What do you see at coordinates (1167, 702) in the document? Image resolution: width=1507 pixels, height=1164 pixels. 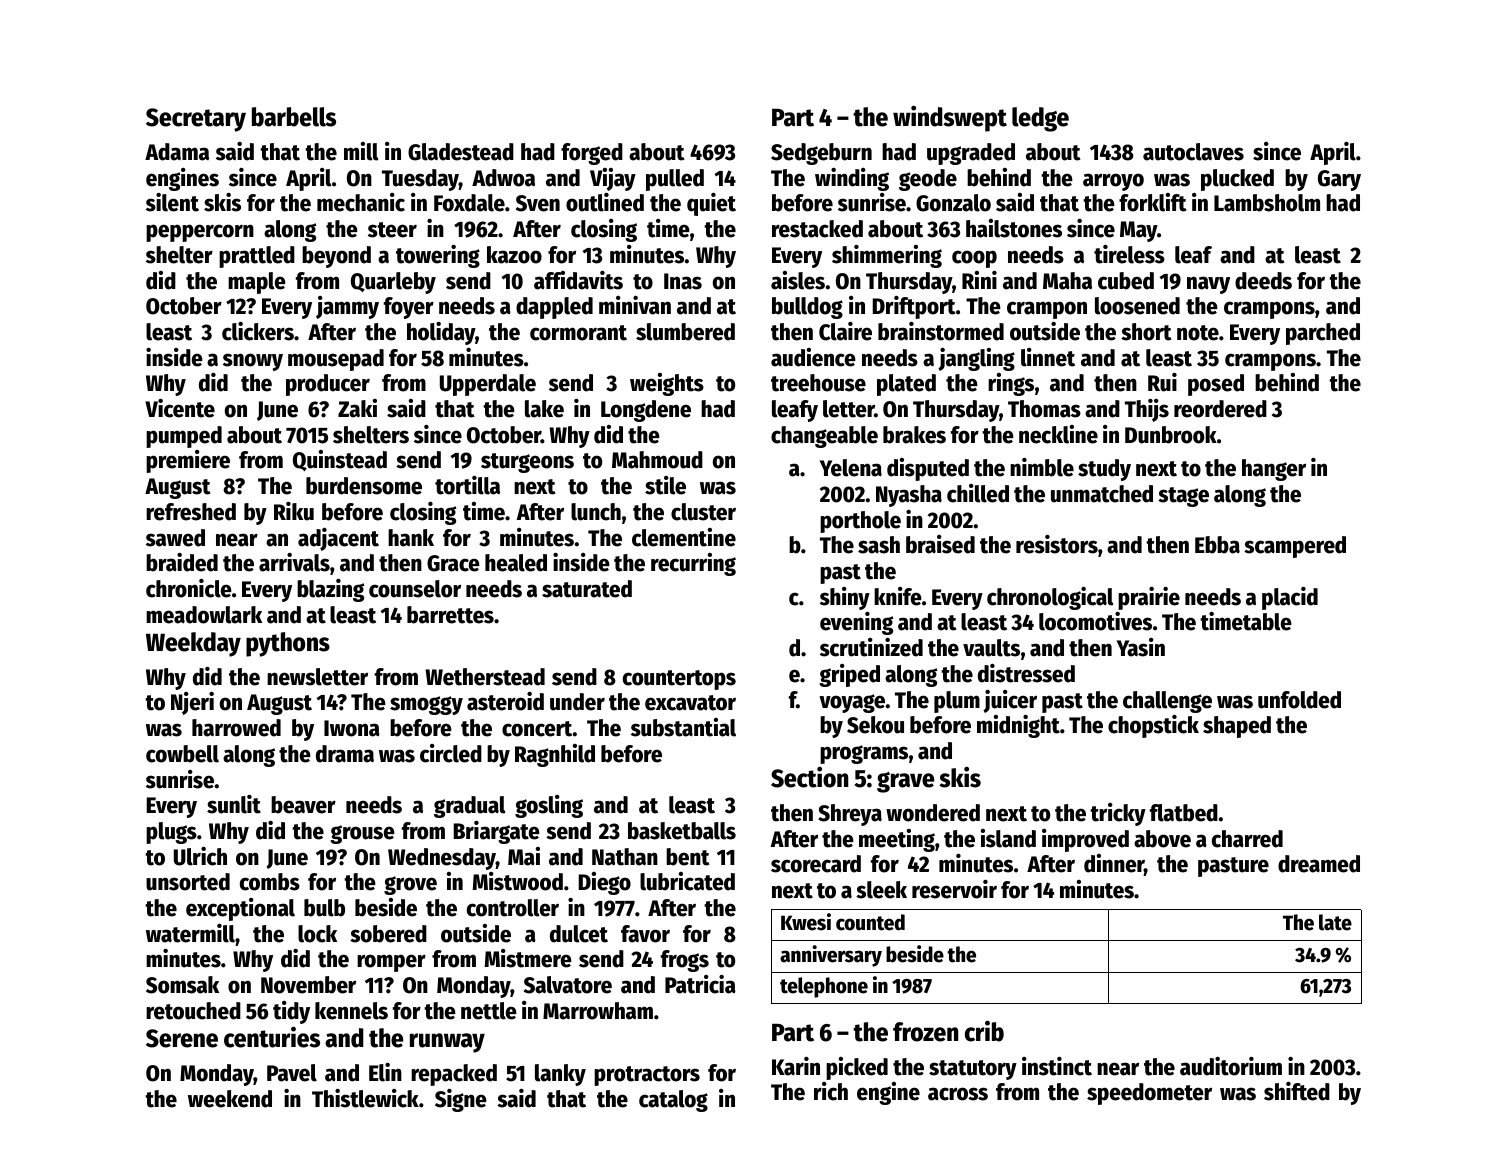 I see `challenge` at bounding box center [1167, 702].
